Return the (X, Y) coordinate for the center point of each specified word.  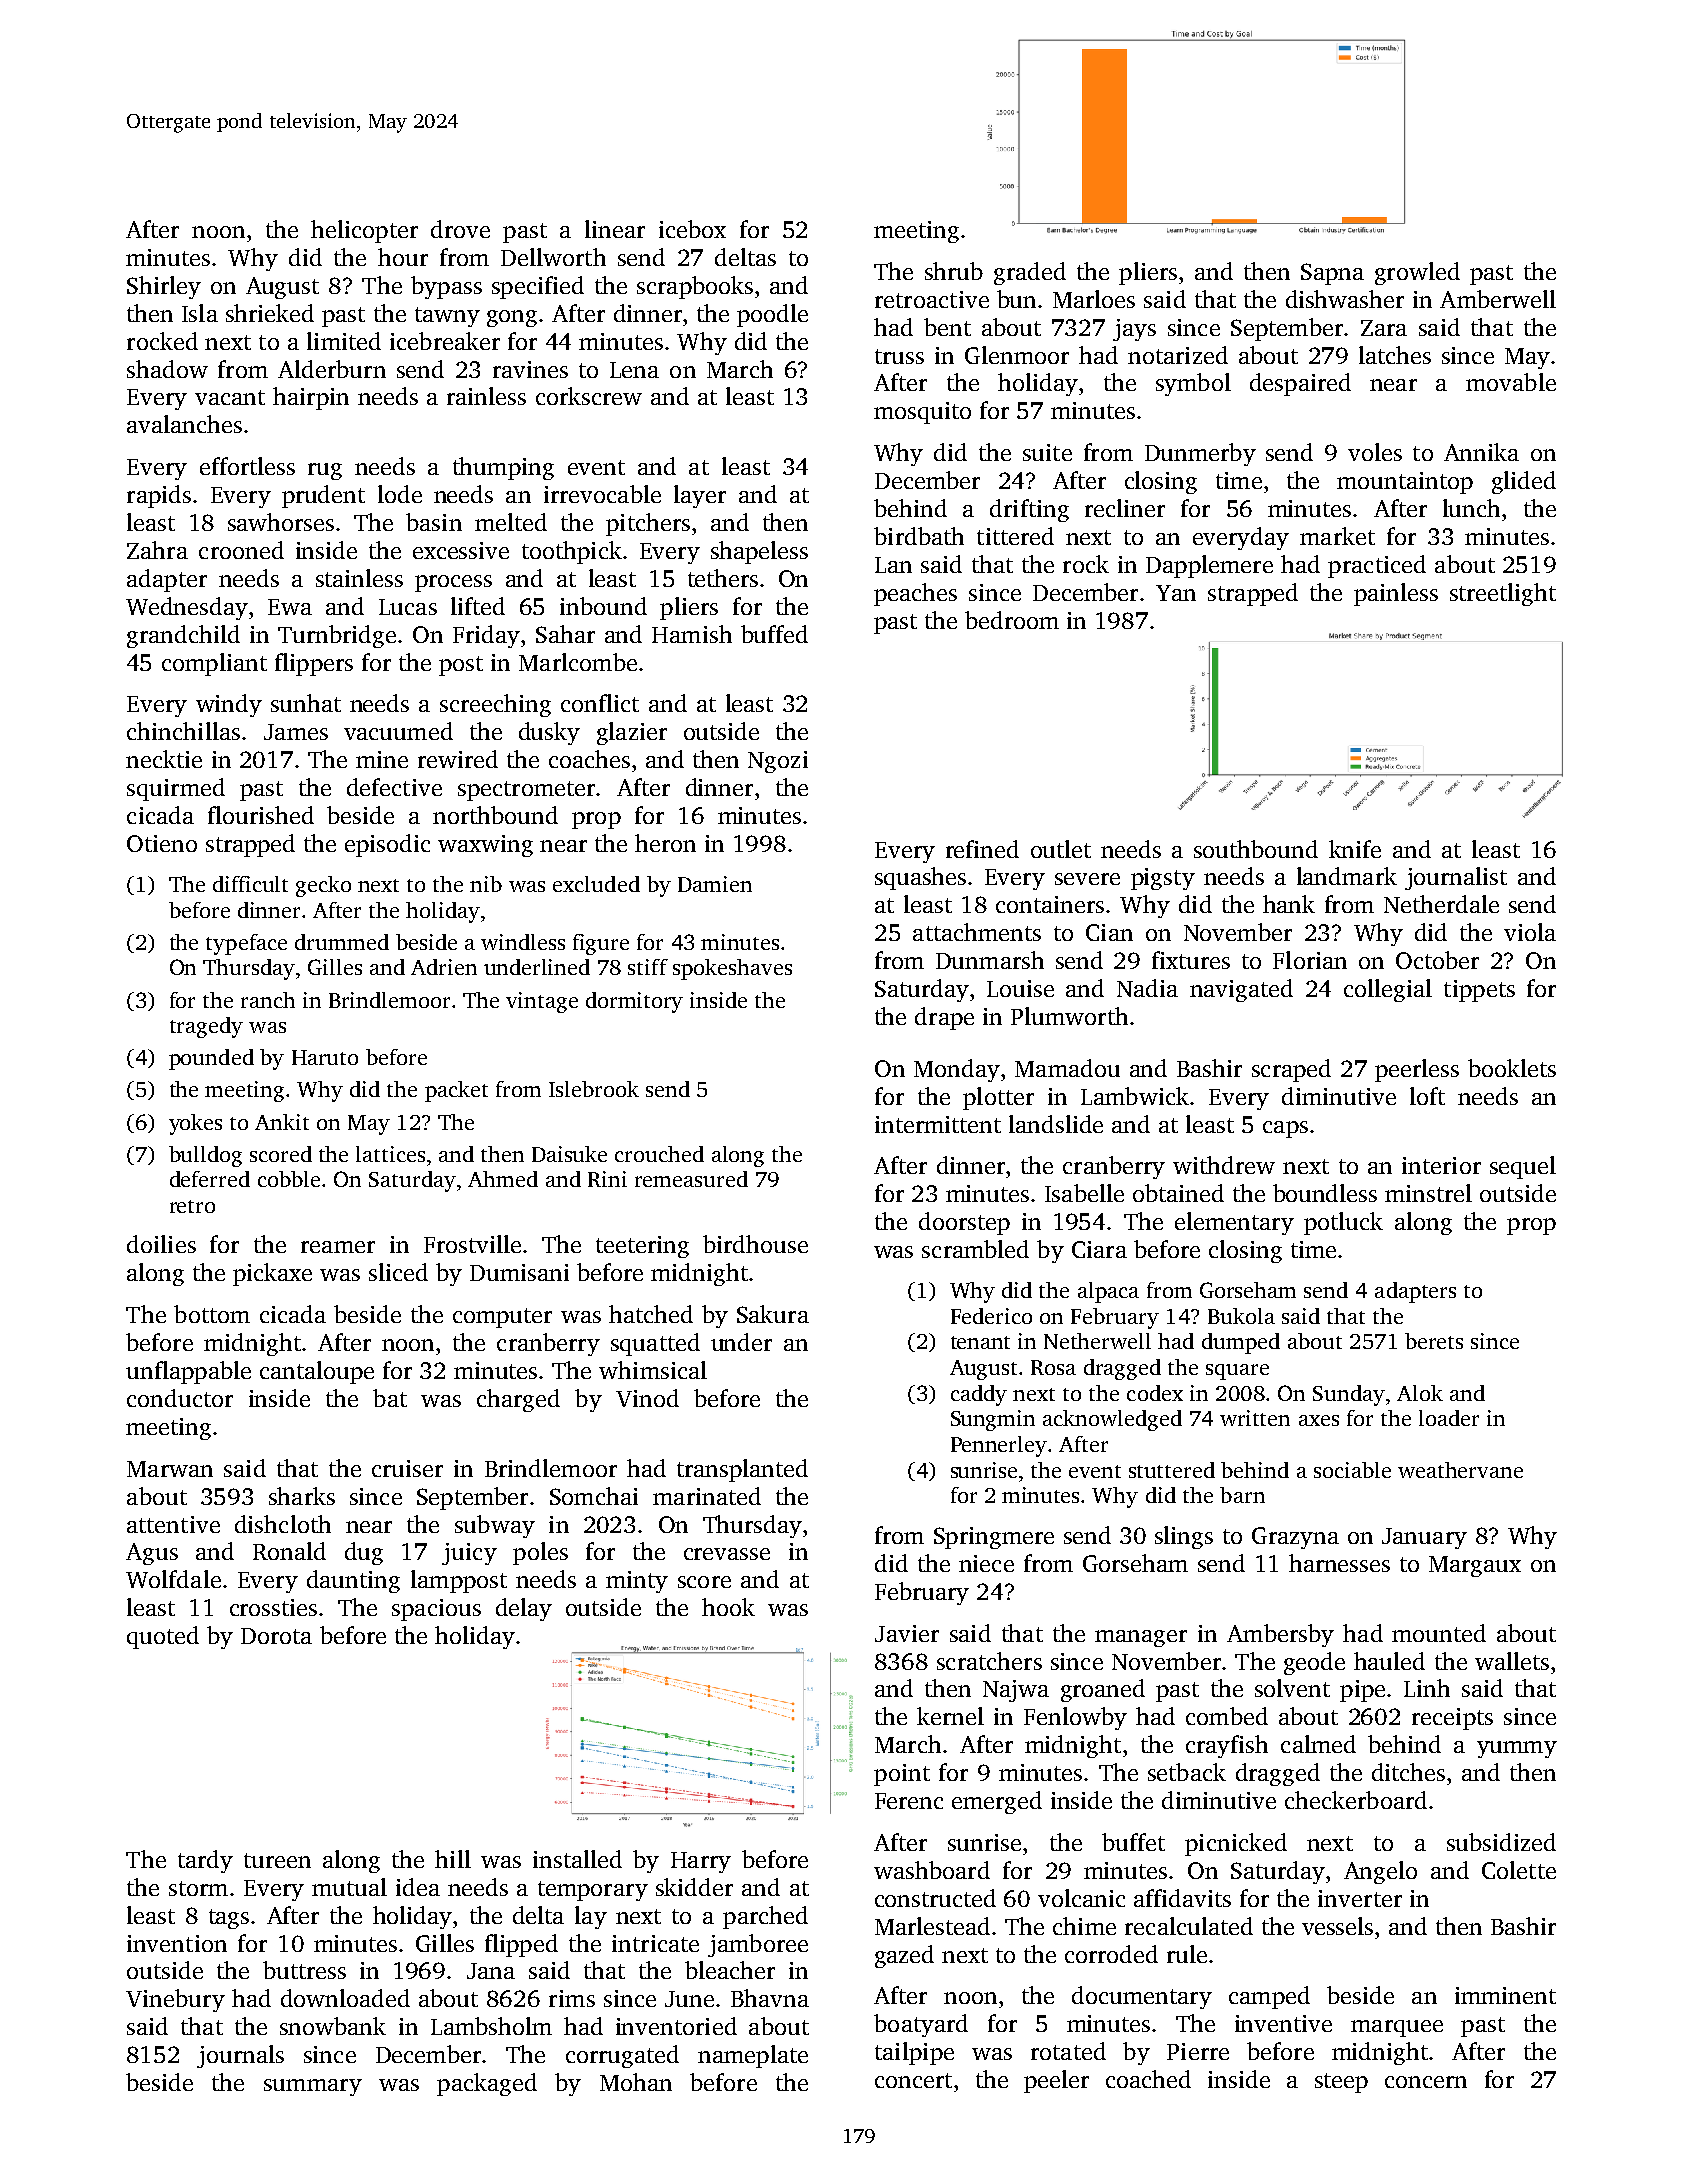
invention (177, 1943)
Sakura (773, 1314)
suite (1047, 452)
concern (1426, 2082)
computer (502, 1318)
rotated (1068, 2051)
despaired (1300, 384)
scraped (1291, 1070)
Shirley (164, 287)
